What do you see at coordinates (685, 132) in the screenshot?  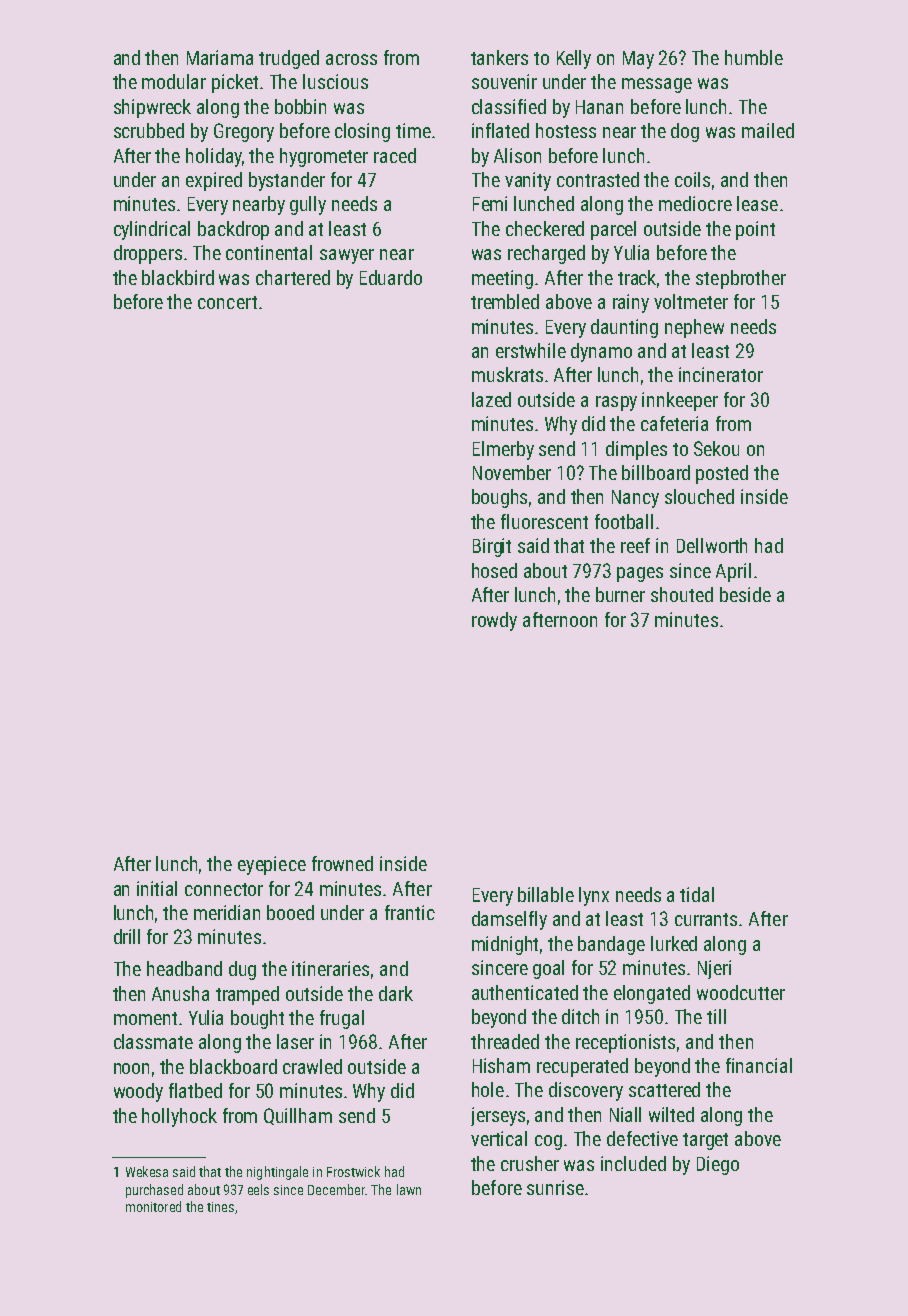 I see `dog` at bounding box center [685, 132].
